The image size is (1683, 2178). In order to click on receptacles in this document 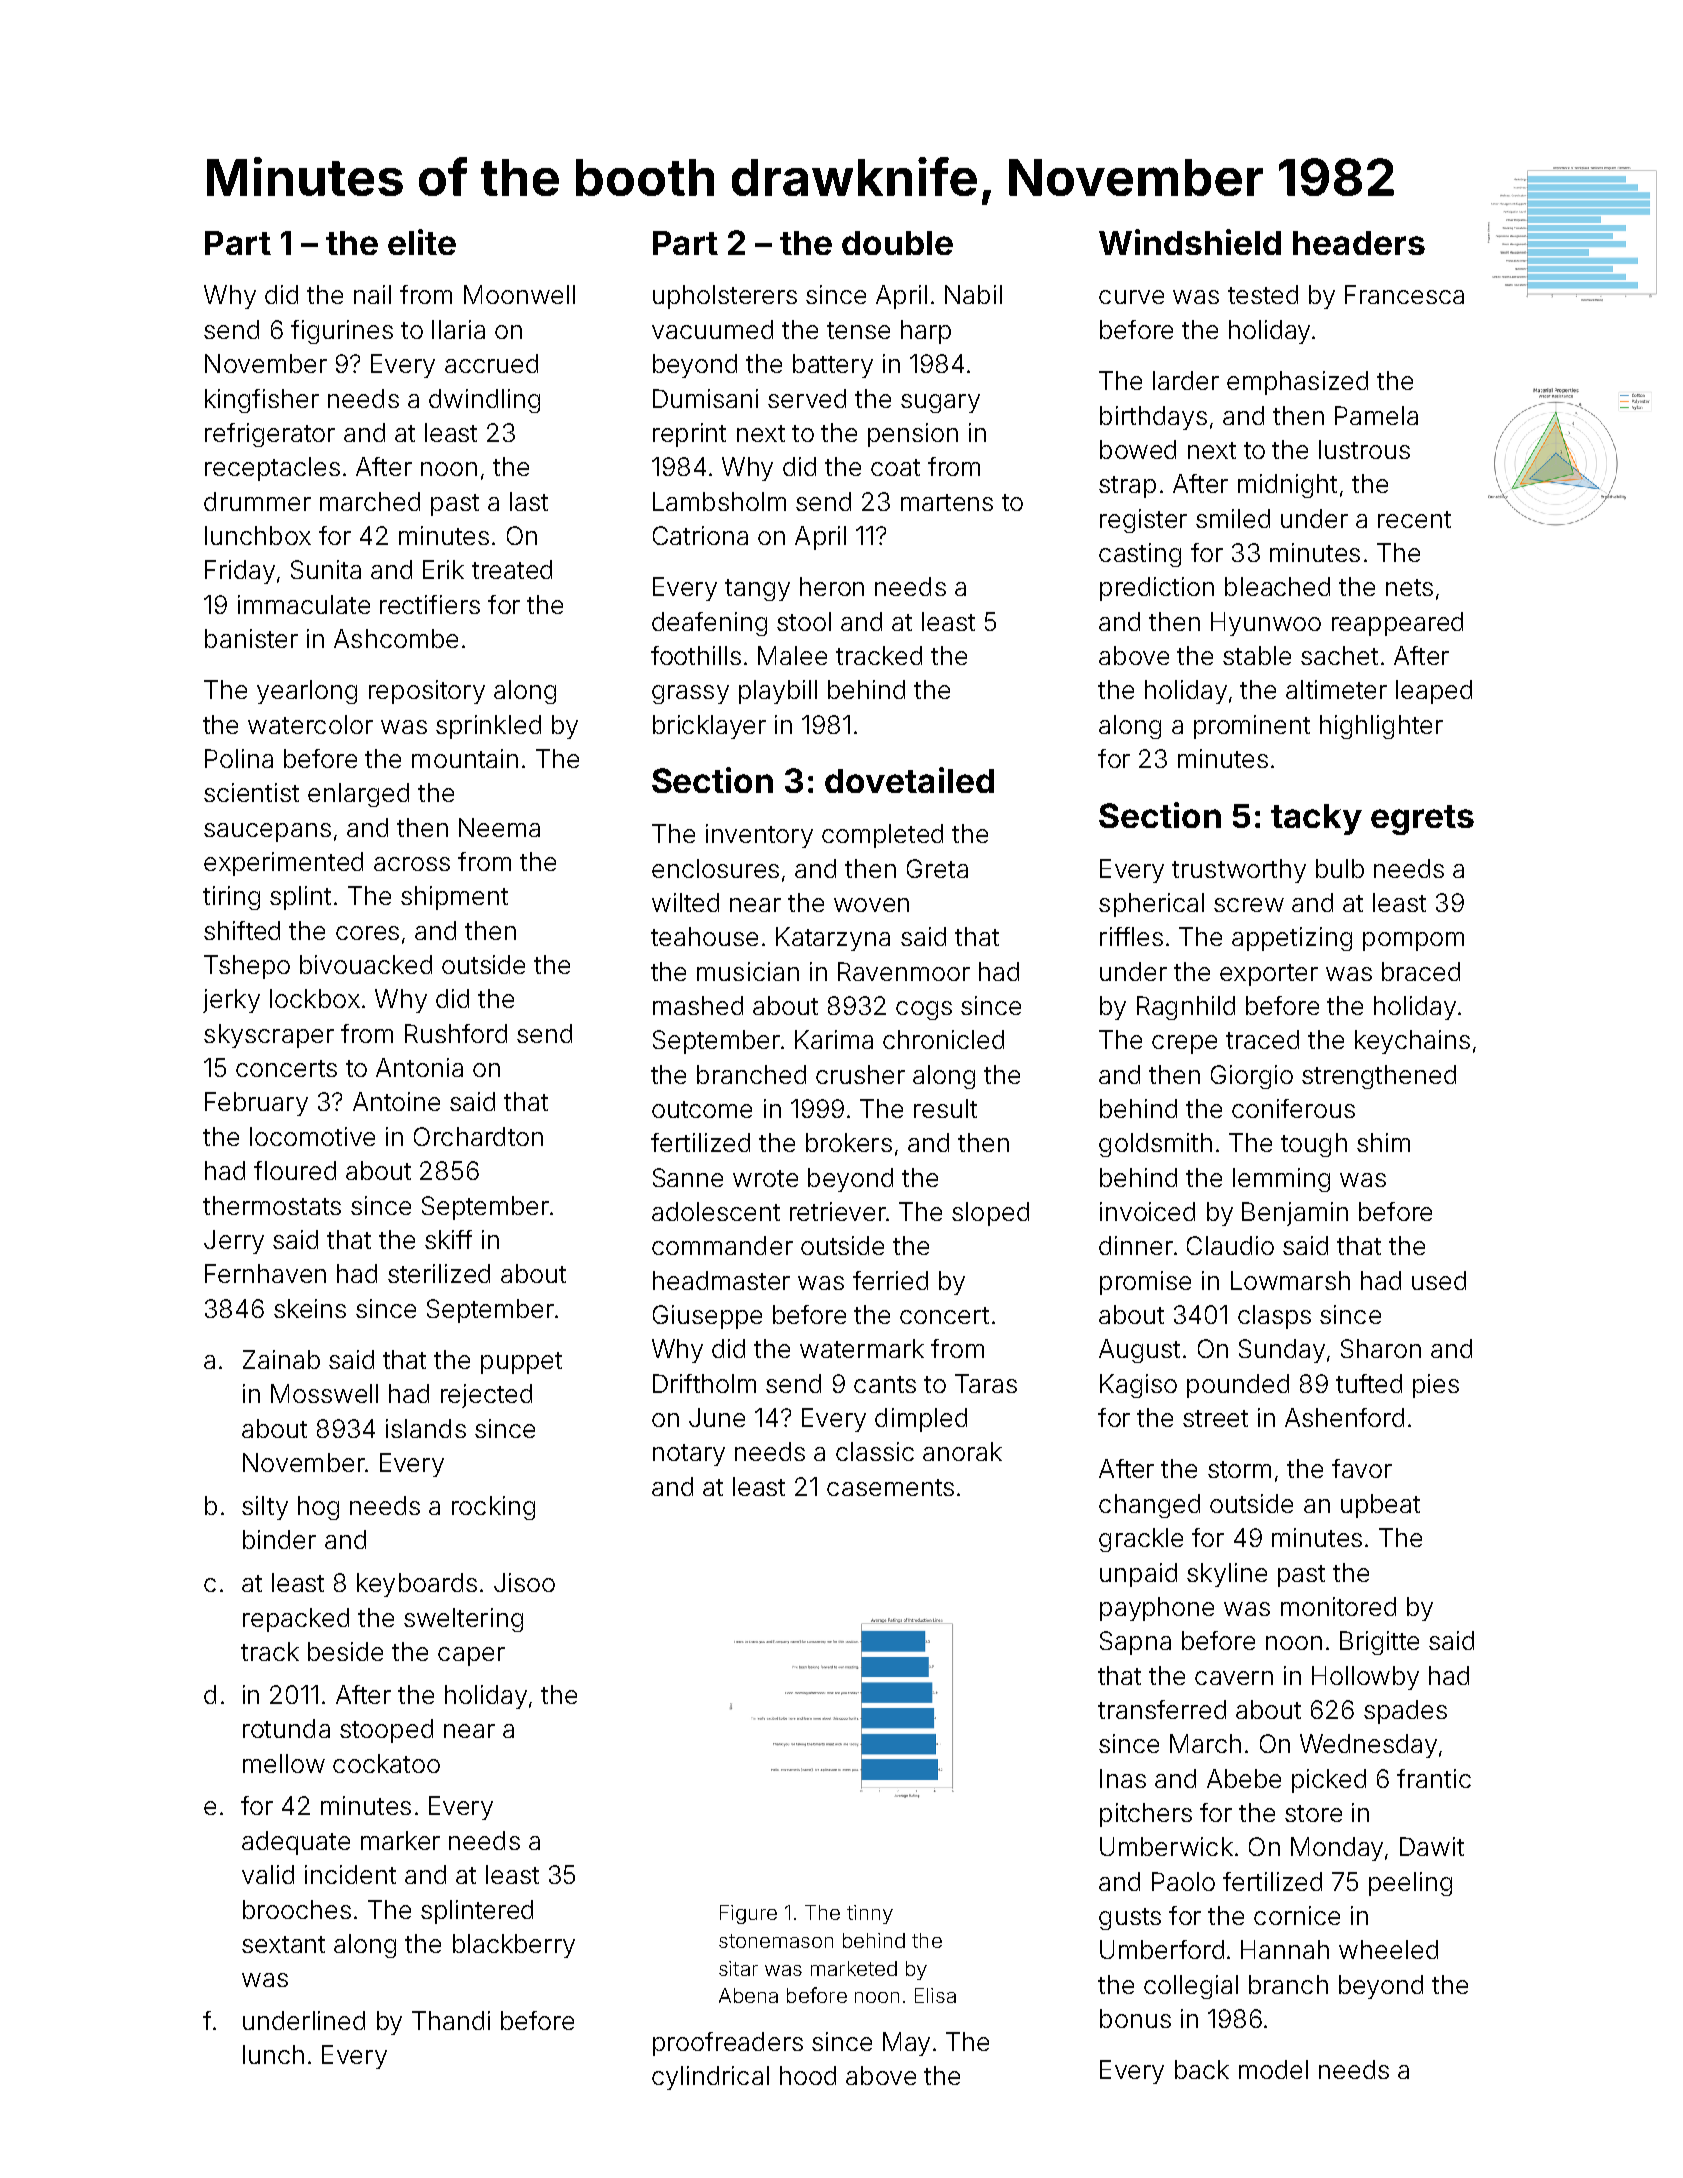, I will do `click(272, 469)`.
